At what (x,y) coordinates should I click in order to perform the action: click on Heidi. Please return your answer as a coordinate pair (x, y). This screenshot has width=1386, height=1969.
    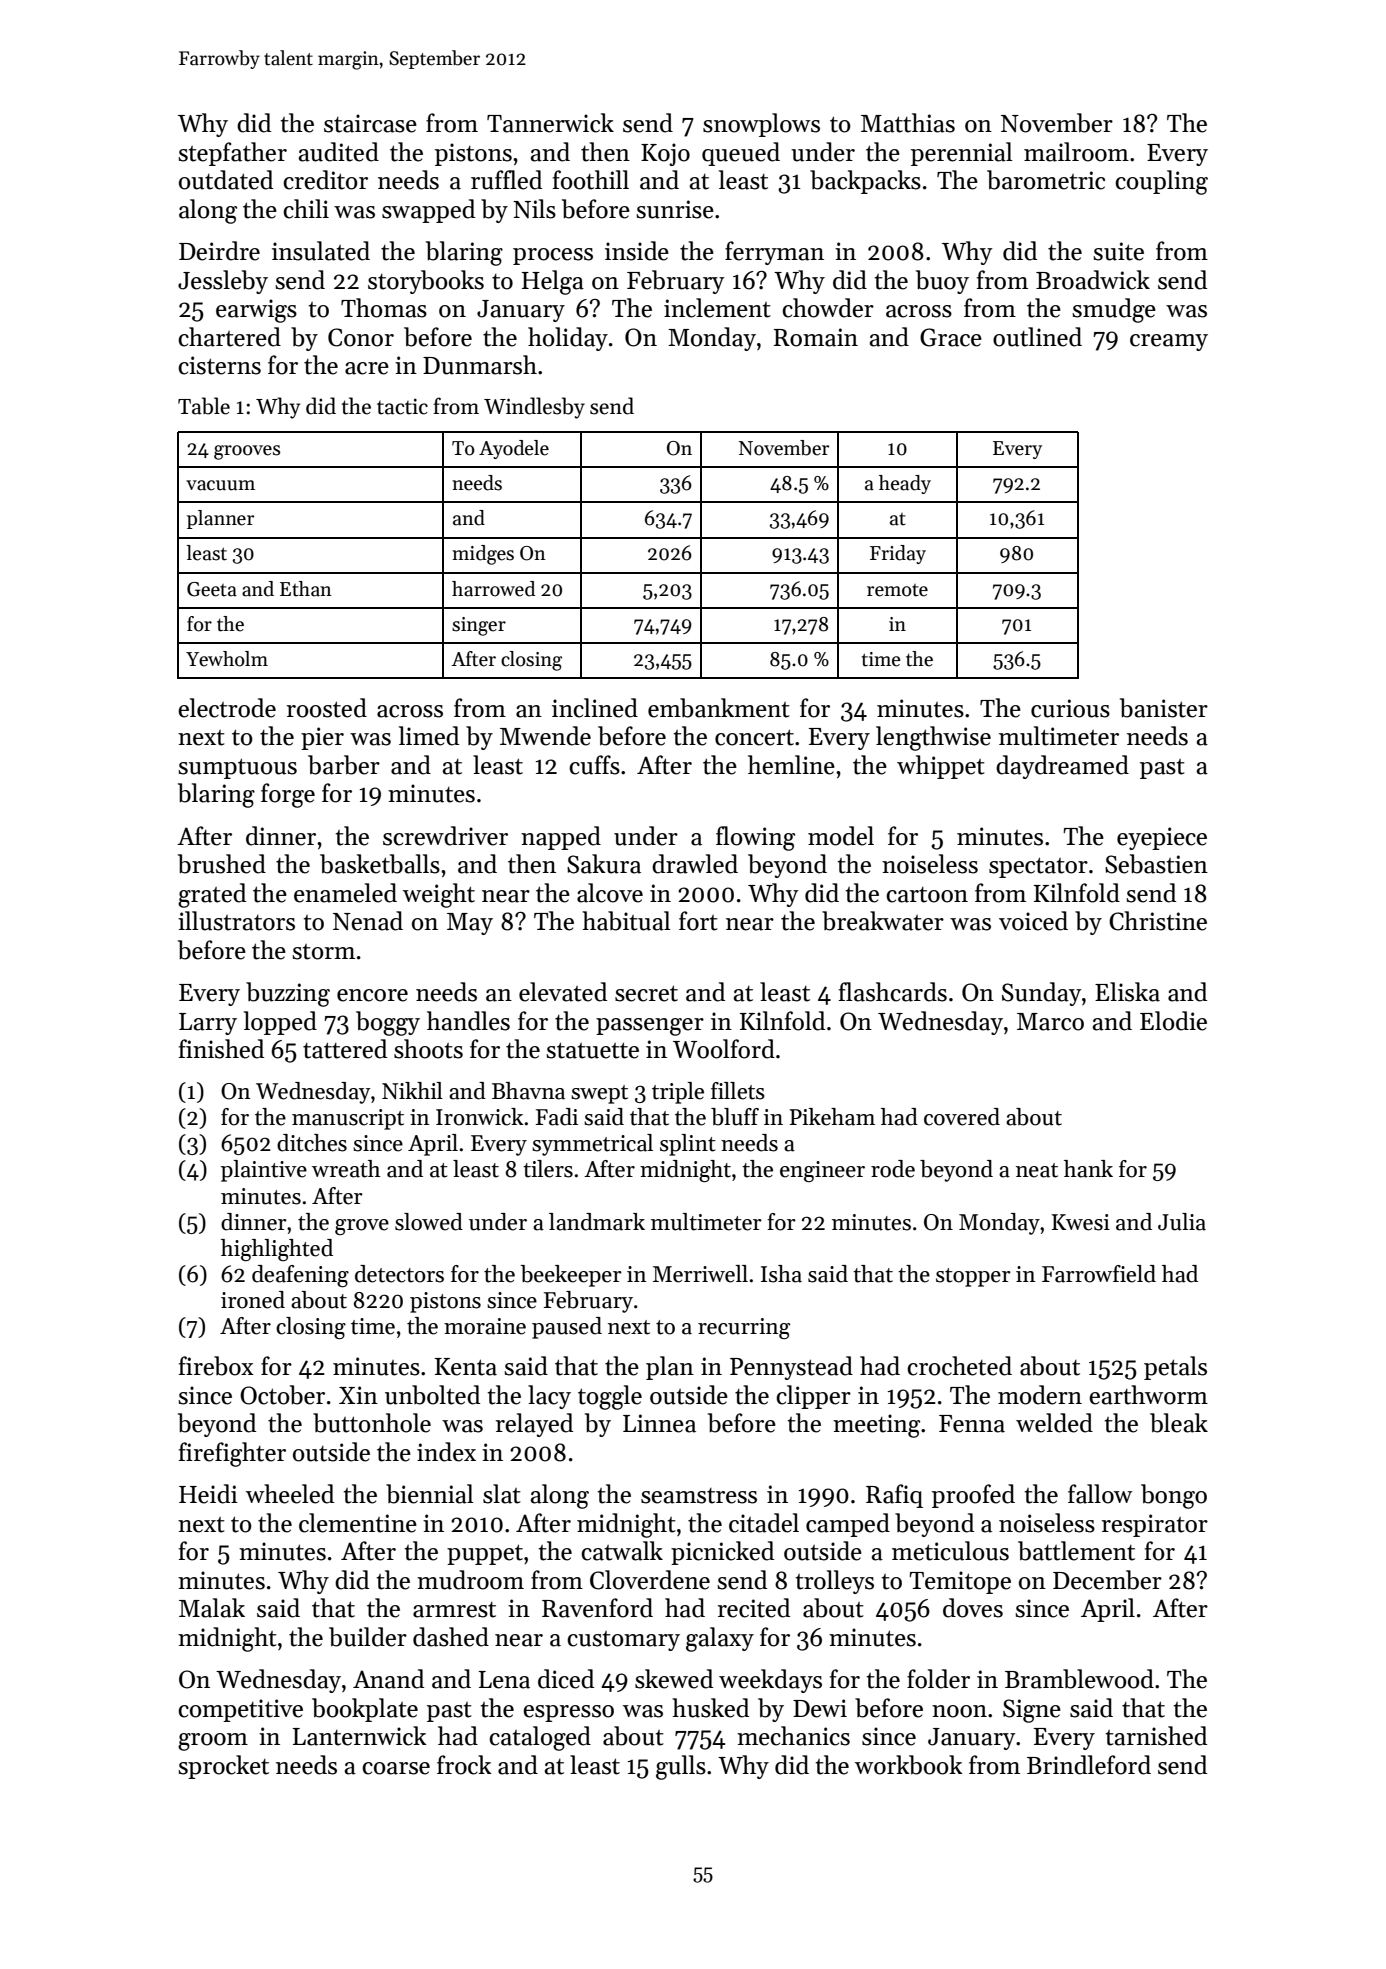
    Looking at the image, I should click on (208, 1494).
